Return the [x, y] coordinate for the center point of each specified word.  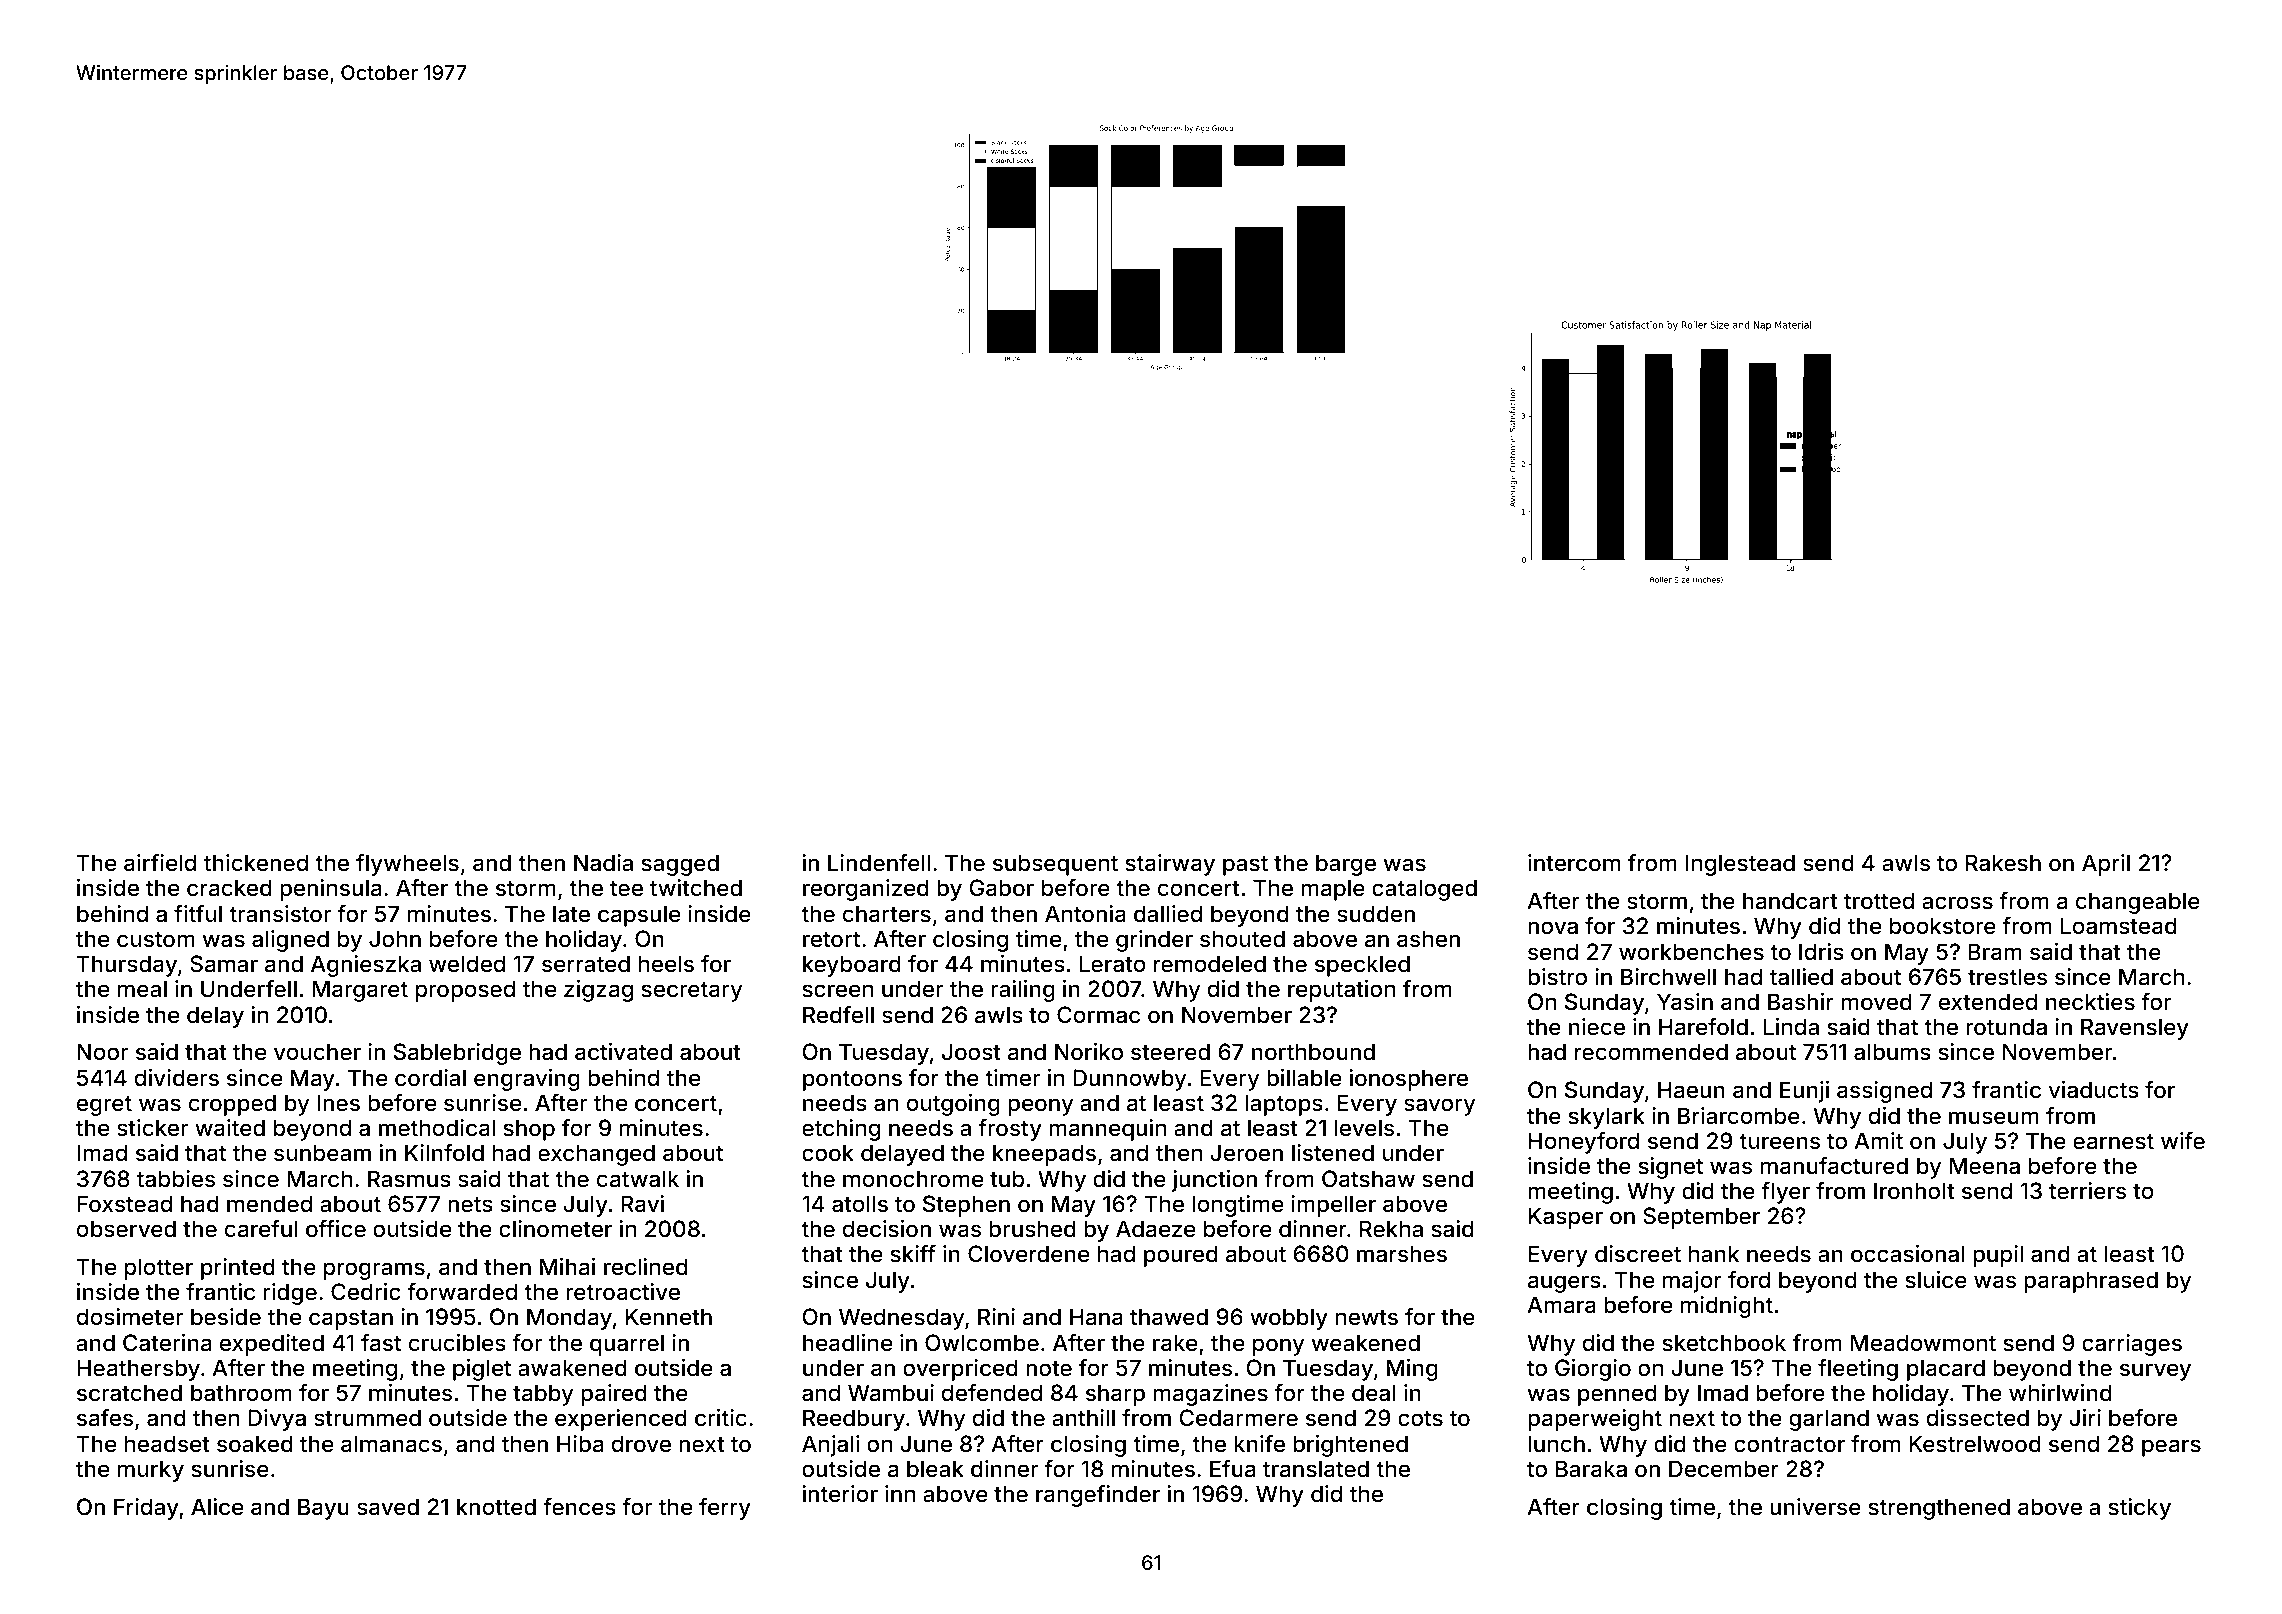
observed [126, 1229]
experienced [621, 1420]
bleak [935, 1469]
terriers [2087, 1191]
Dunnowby [1129, 1080]
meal [142, 989]
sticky [2140, 1509]
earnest [2113, 1142]
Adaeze [1155, 1229]
